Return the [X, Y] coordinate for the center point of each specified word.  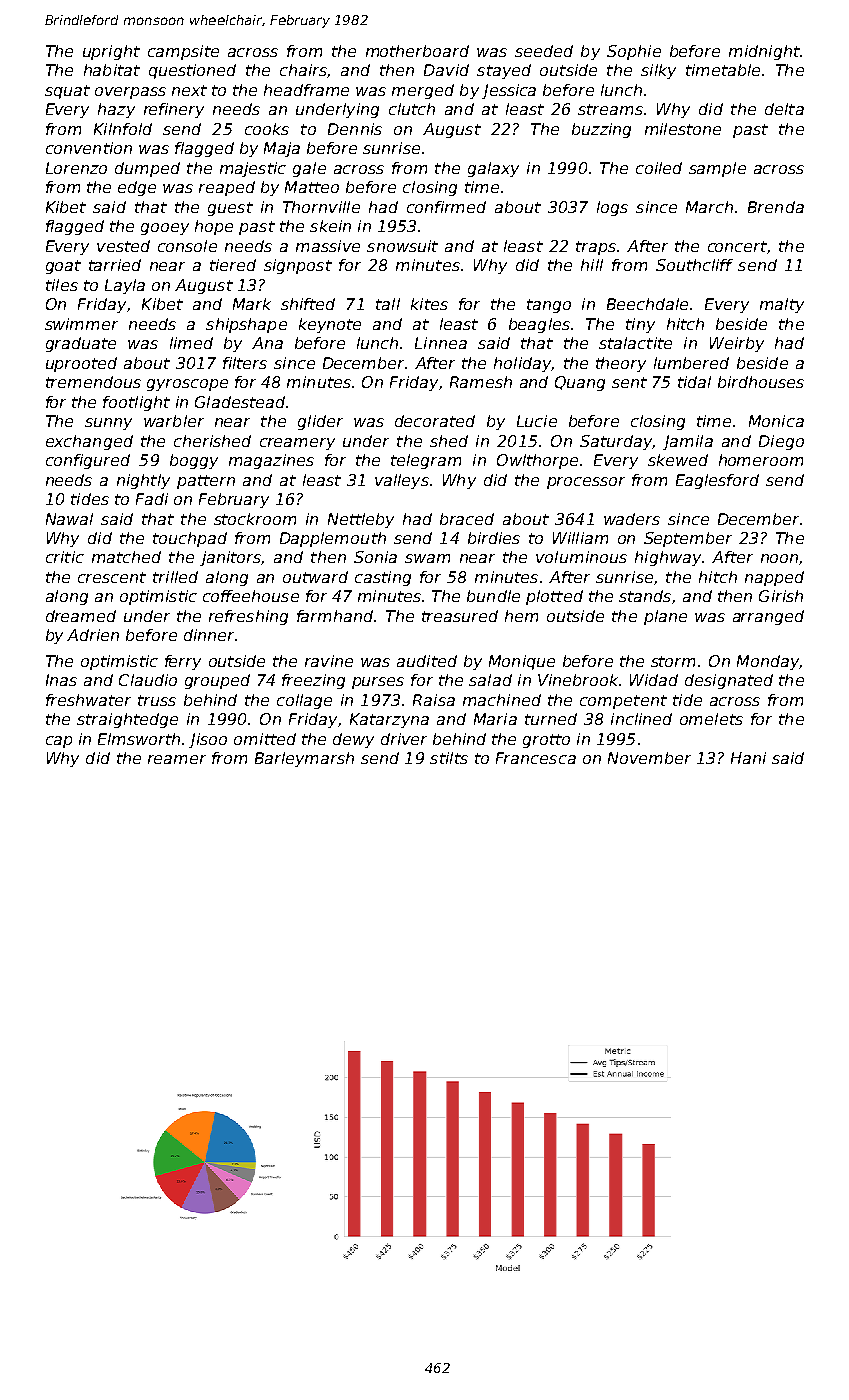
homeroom [761, 460]
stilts [449, 758]
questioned [192, 71]
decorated [435, 421]
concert [737, 246]
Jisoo [208, 740]
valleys [402, 481]
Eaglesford [717, 481]
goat [63, 267]
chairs [303, 70]
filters [245, 363]
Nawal [69, 519]
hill [592, 265]
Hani [748, 758]
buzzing [601, 130]
